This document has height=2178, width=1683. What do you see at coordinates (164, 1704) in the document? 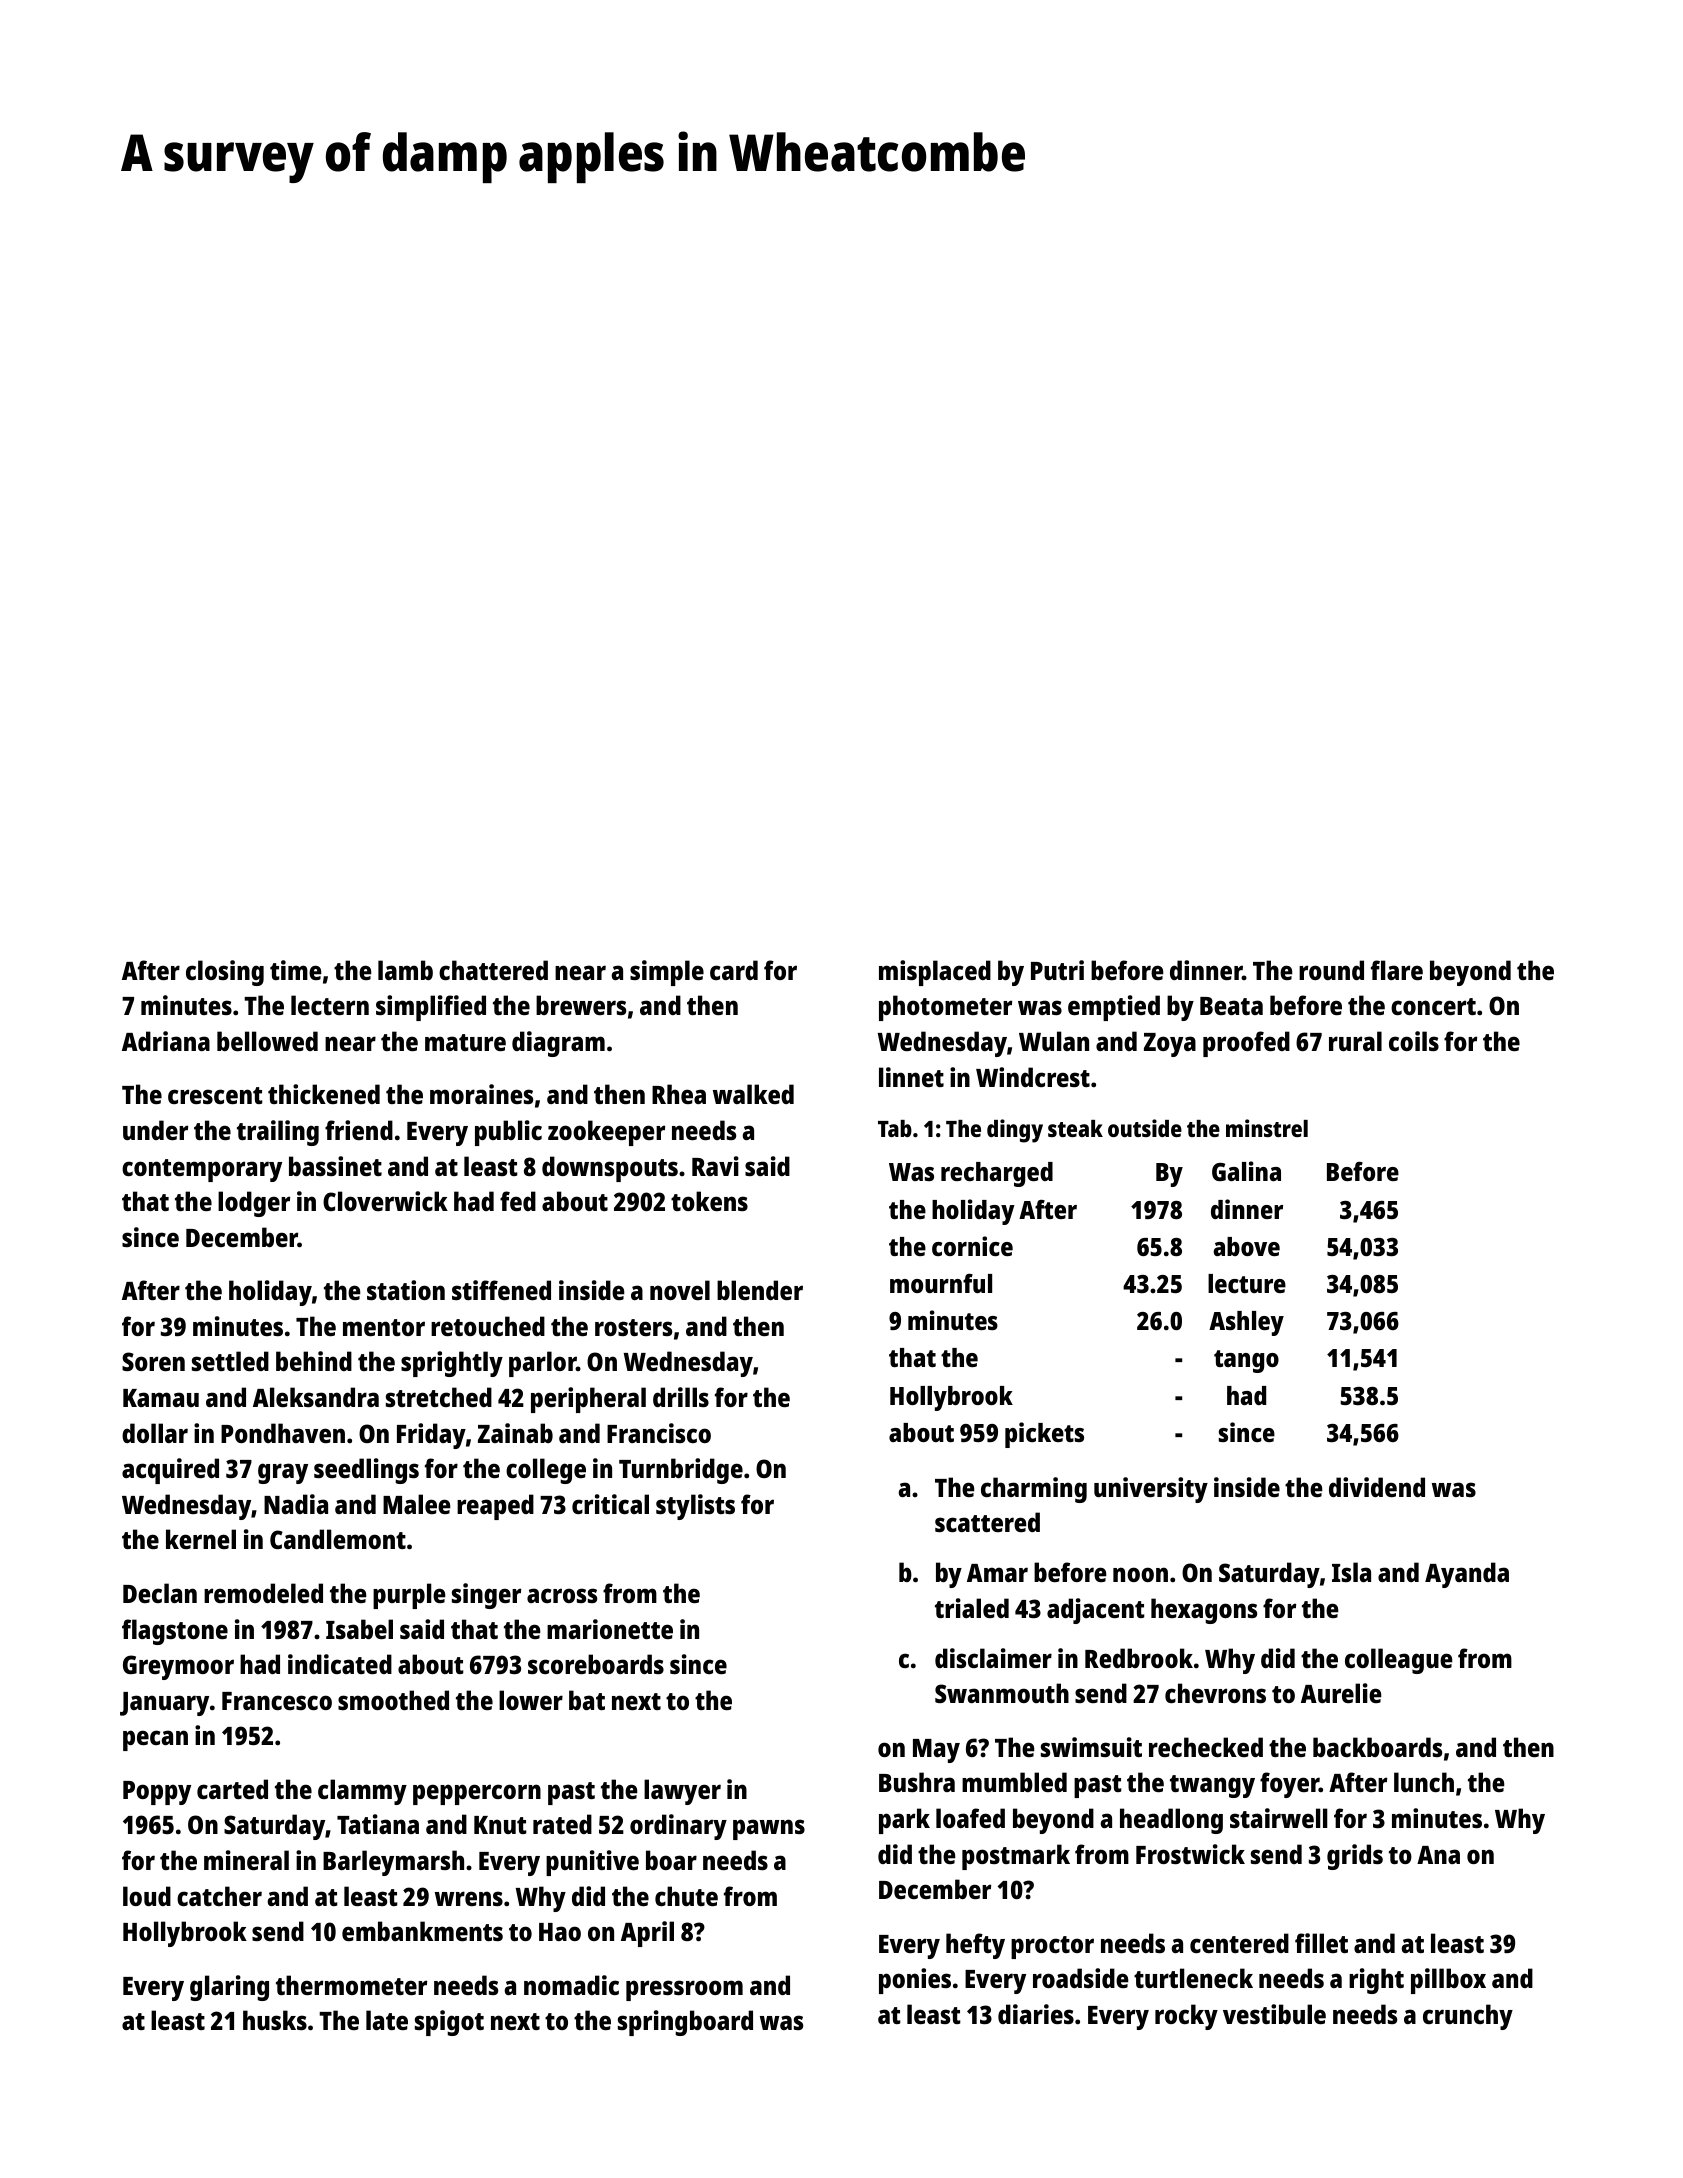
I see `January` at bounding box center [164, 1704].
